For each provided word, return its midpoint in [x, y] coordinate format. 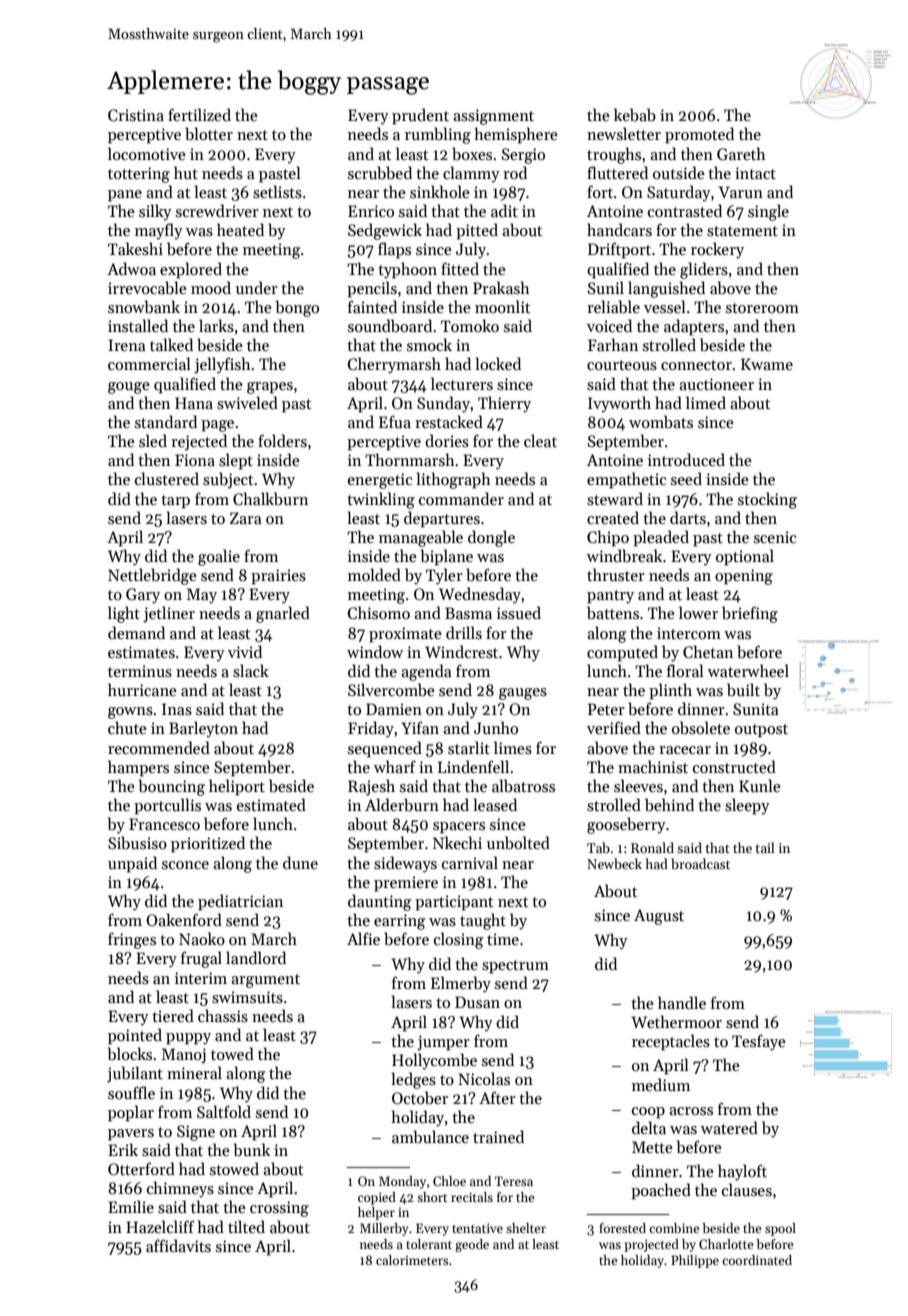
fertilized [199, 114]
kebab [635, 115]
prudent [420, 116]
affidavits [178, 1245]
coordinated [757, 1260]
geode [472, 1245]
